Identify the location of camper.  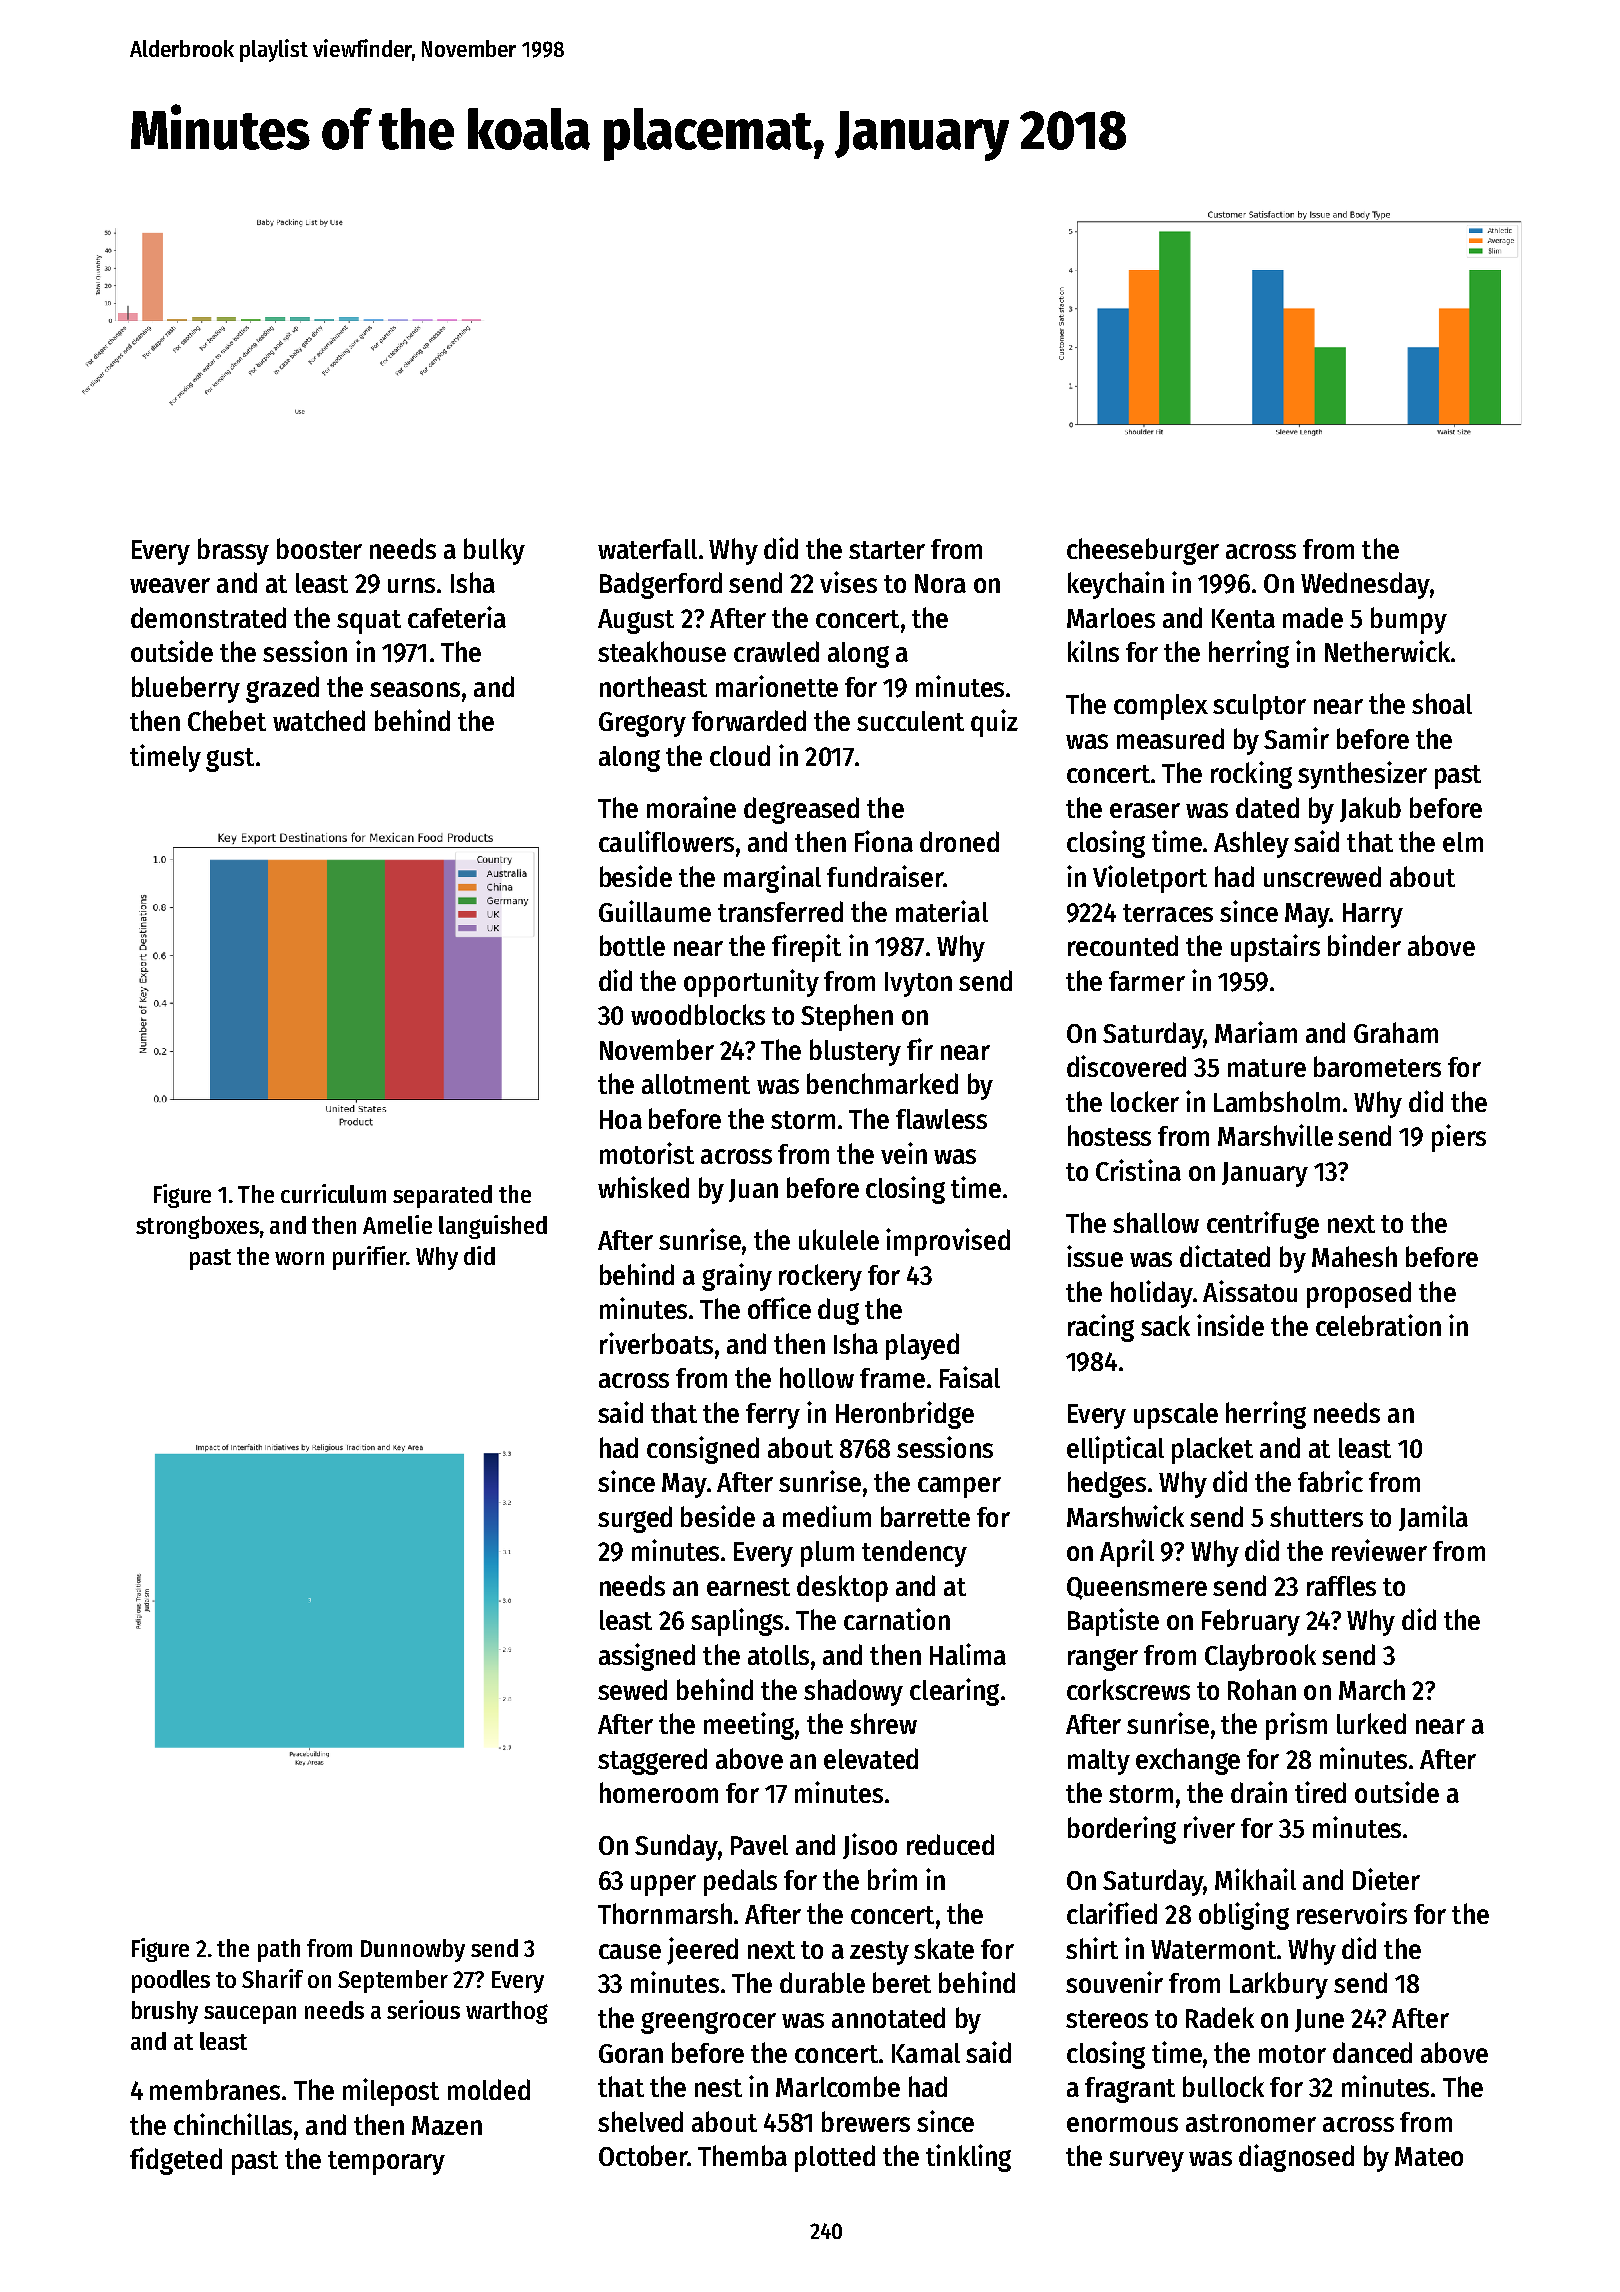
(959, 1487).
